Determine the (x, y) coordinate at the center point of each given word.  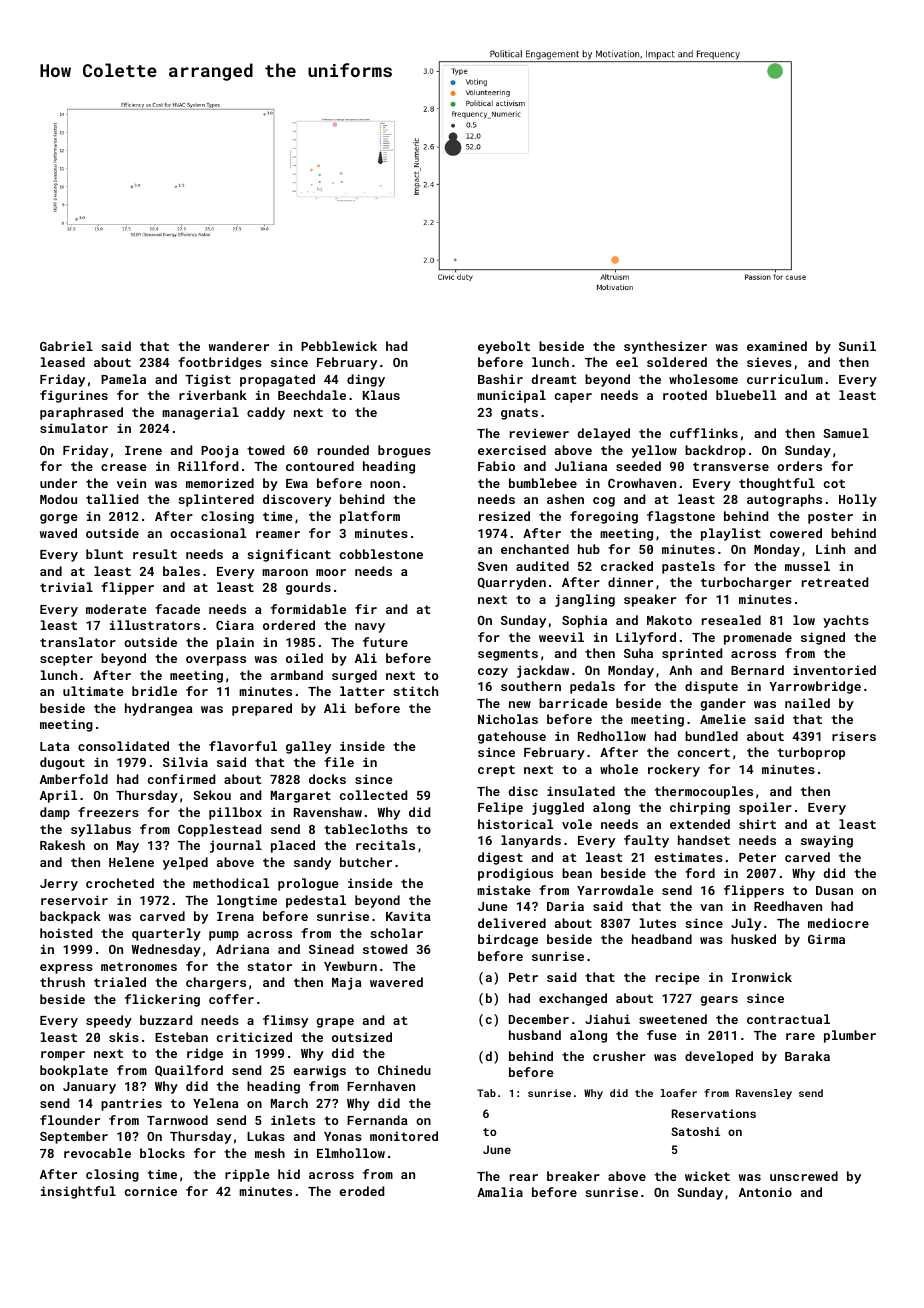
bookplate (74, 1071)
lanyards (531, 841)
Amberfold (74, 779)
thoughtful (777, 484)
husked (753, 939)
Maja (346, 983)
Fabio (496, 466)
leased (63, 362)
